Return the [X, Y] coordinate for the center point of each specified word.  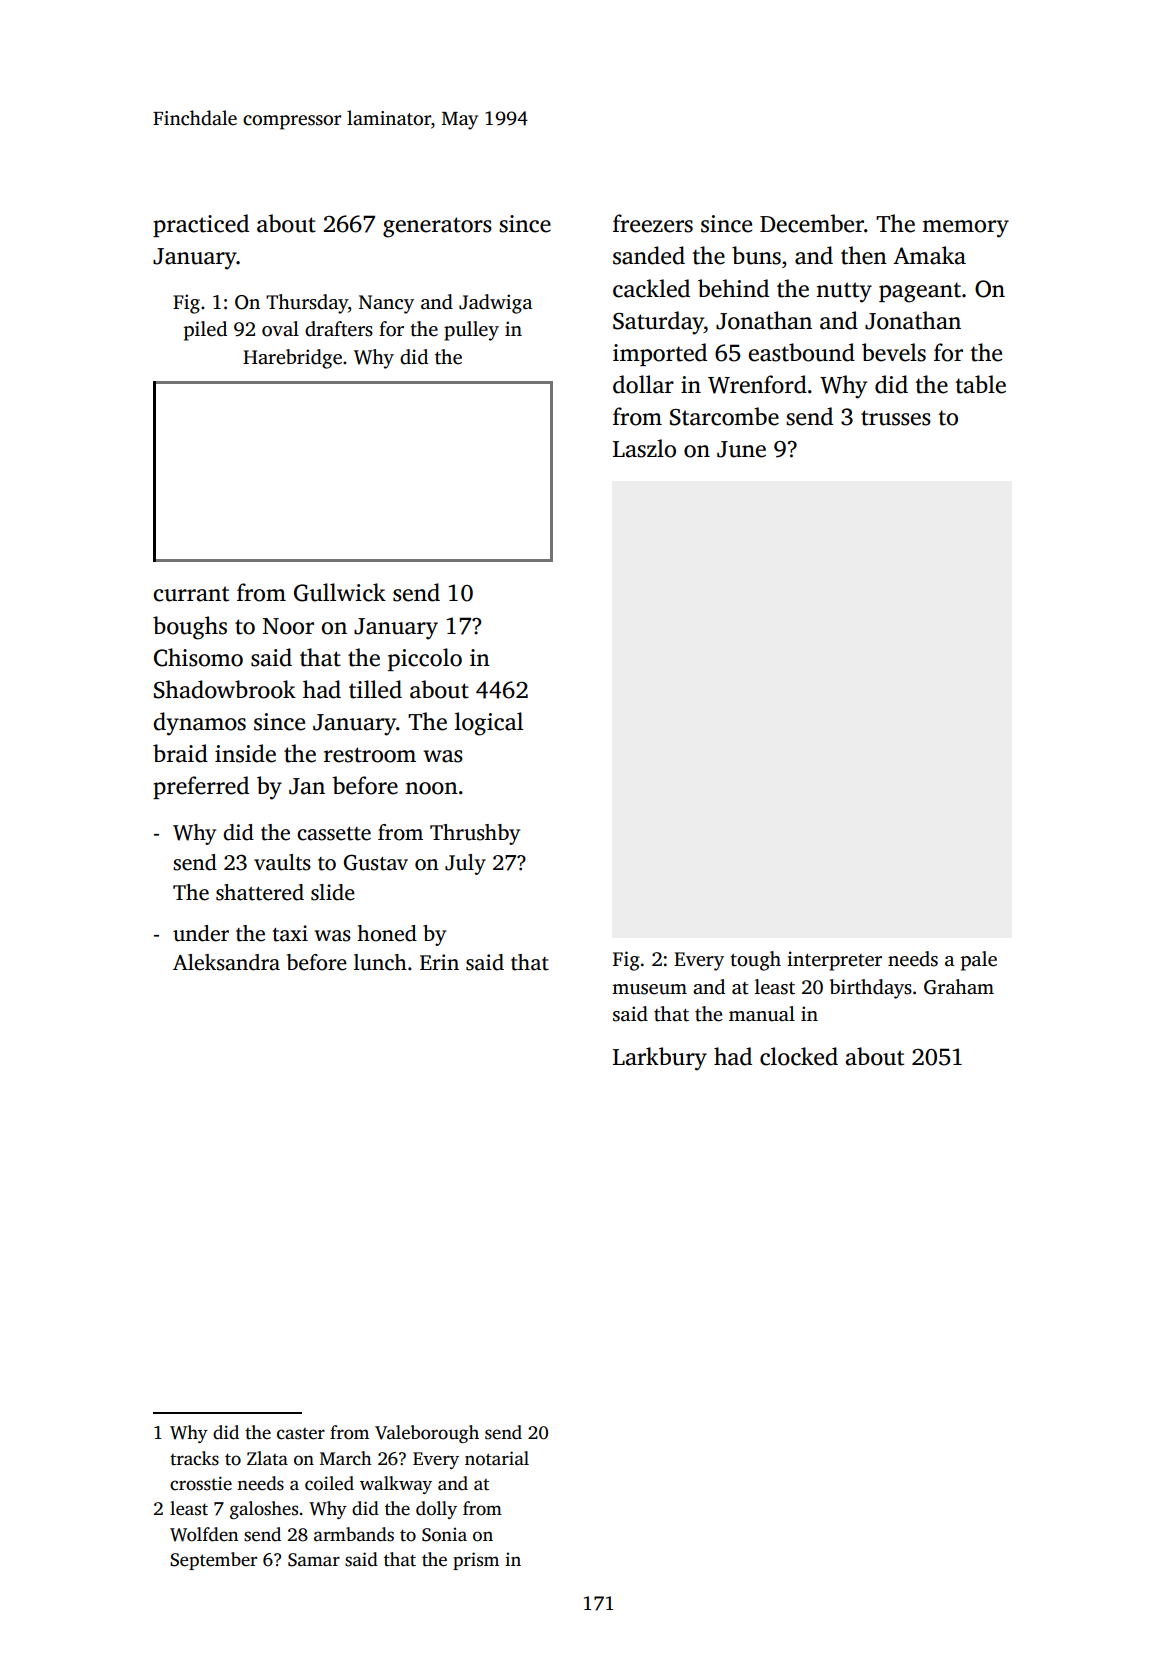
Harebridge [292, 359]
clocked [799, 1056]
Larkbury [660, 1059]
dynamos [199, 724]
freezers [653, 223]
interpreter [834, 961]
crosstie [201, 1483]
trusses [896, 418]
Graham [959, 987]
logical [489, 724]
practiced [201, 225]
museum [649, 989]
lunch [380, 962]
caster [301, 1434]
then [864, 255]
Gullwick [340, 592]
